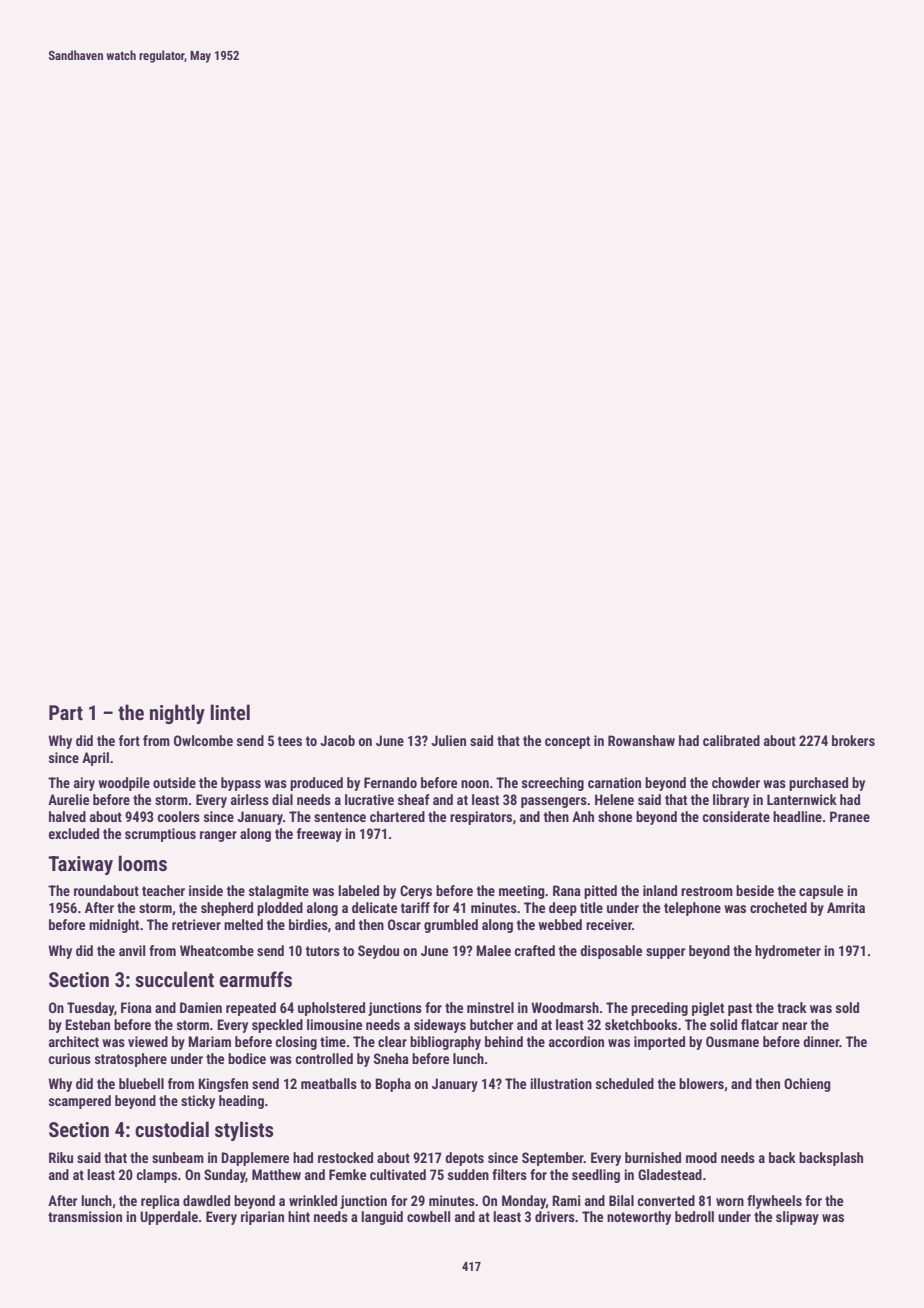  Describe the element at coordinates (481, 818) in the screenshot. I see `respirators` at that location.
